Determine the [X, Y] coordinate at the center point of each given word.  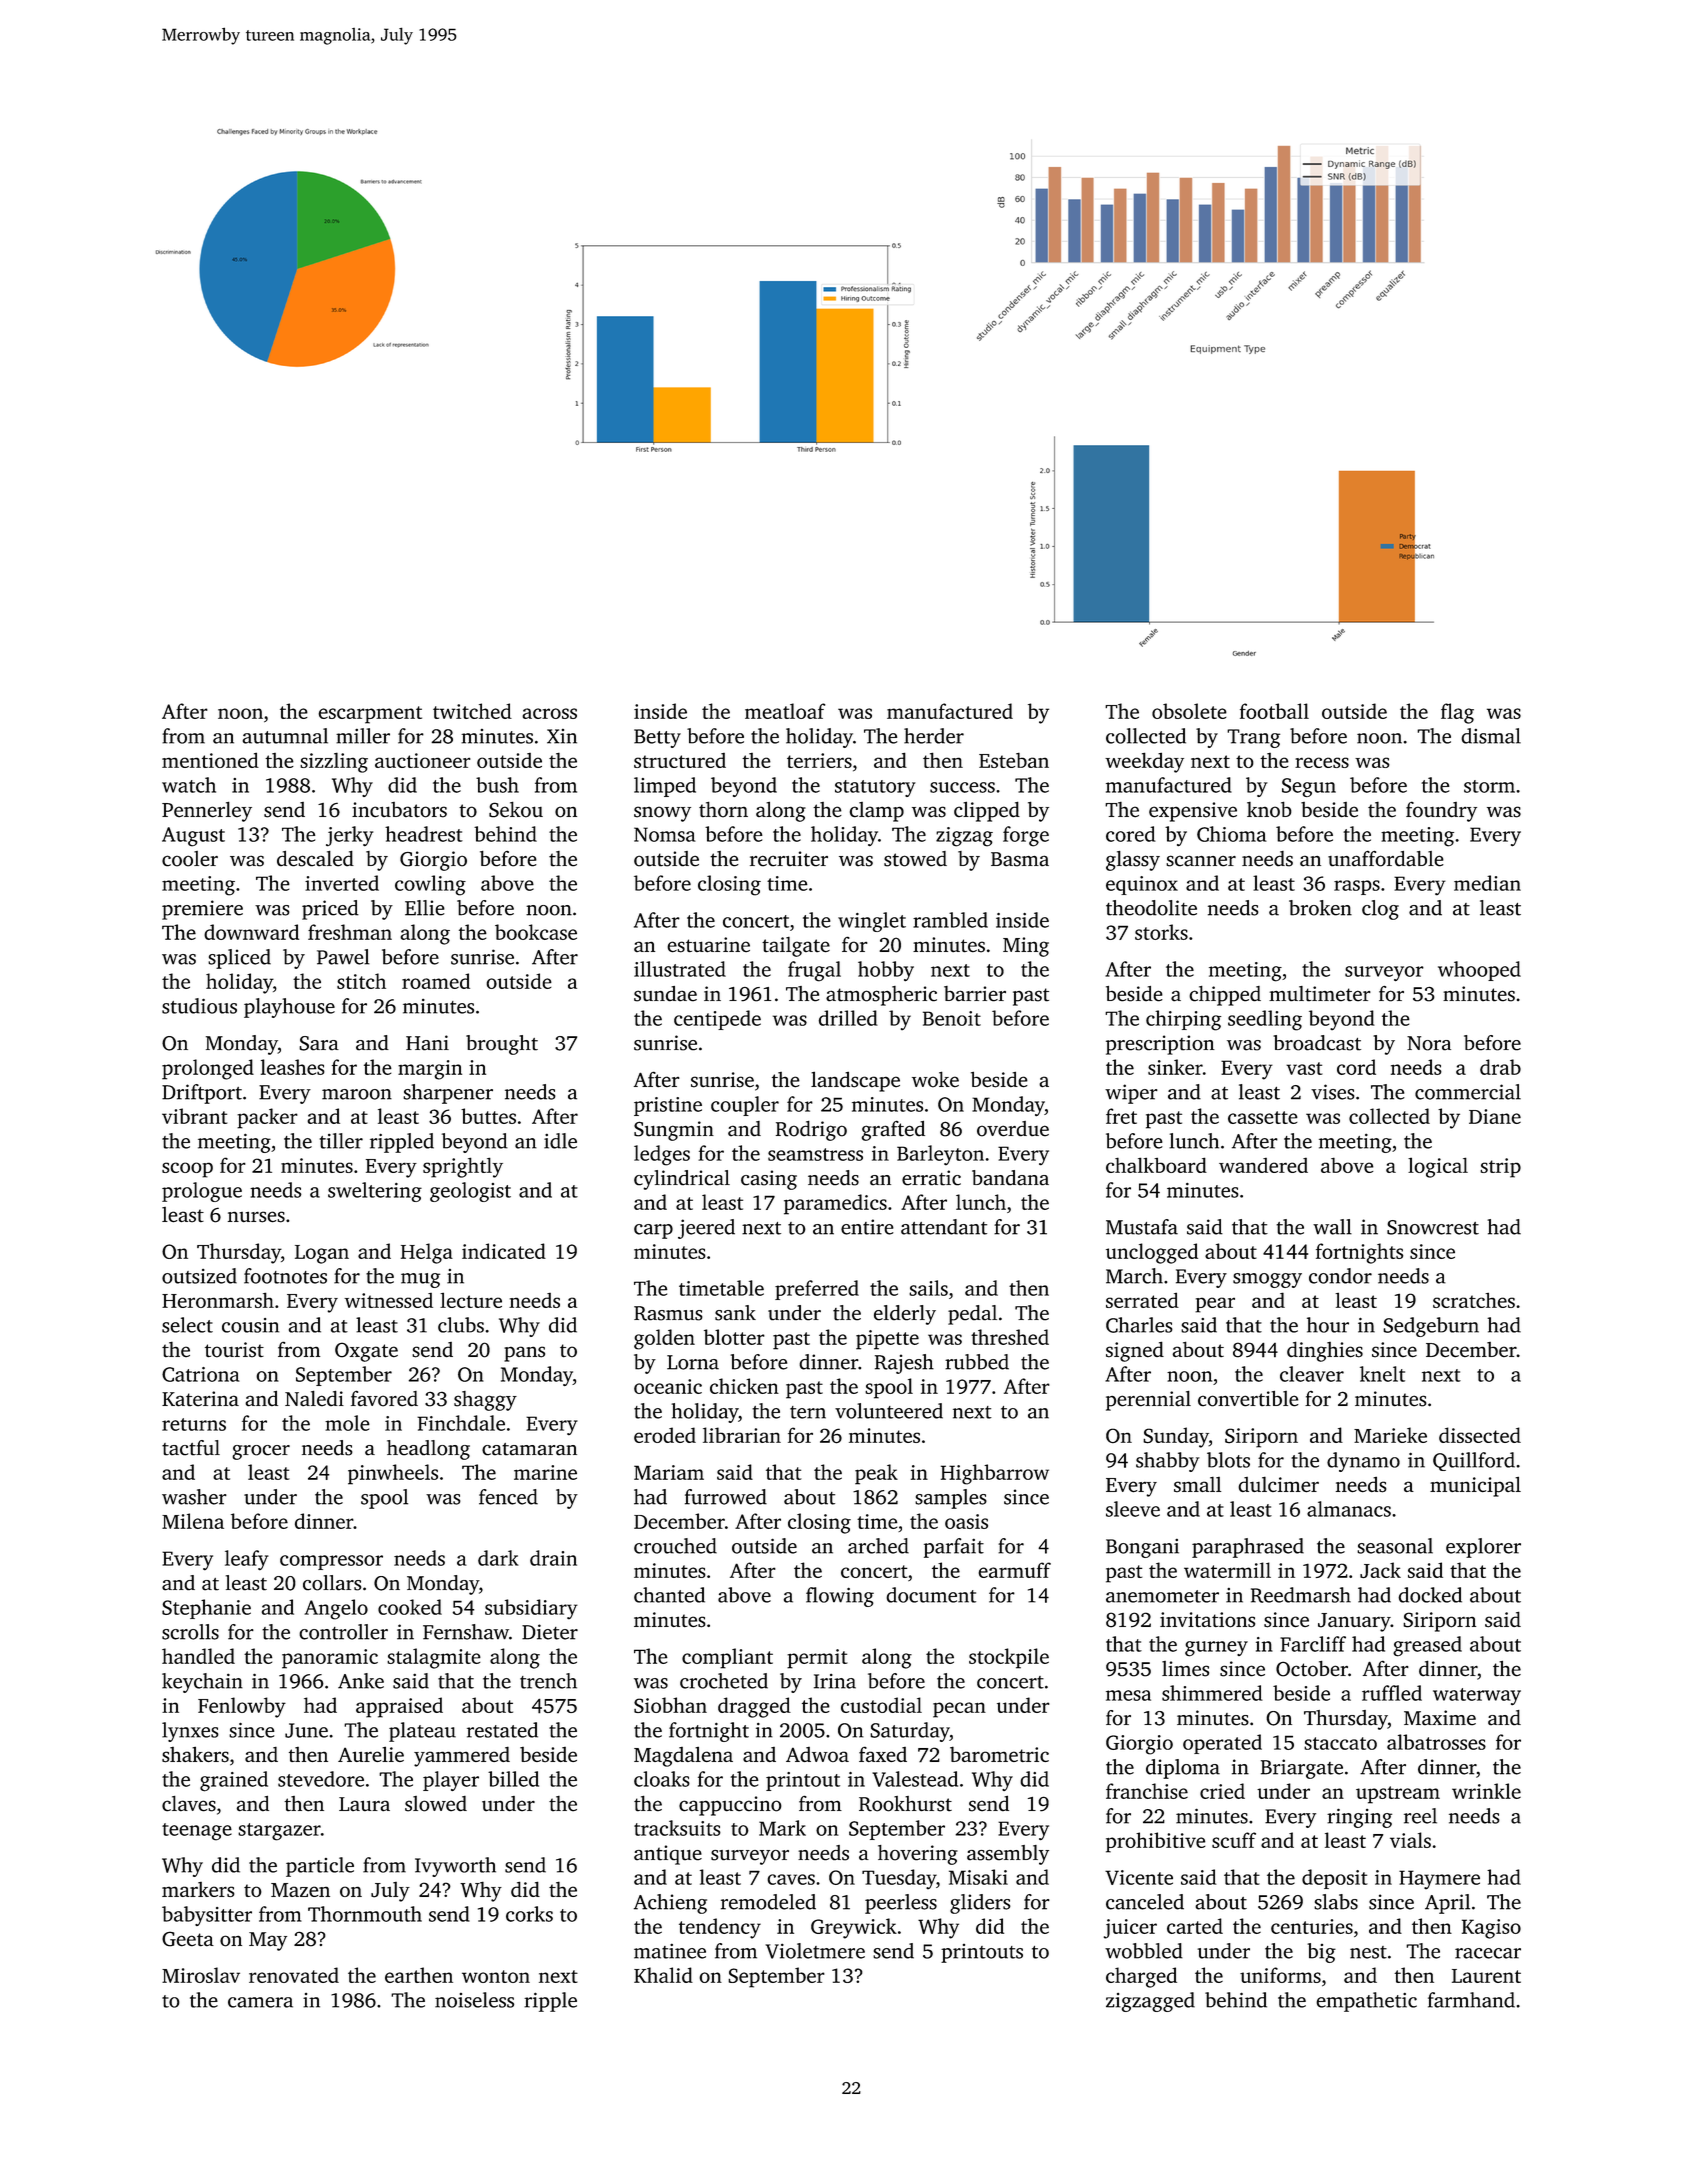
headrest [424, 834]
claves [189, 1804]
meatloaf [785, 711]
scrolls [190, 1632]
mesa [1128, 1695]
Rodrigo [811, 1131]
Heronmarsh [218, 1300]
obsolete [1189, 711]
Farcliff [1313, 1644]
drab [1500, 1067]
